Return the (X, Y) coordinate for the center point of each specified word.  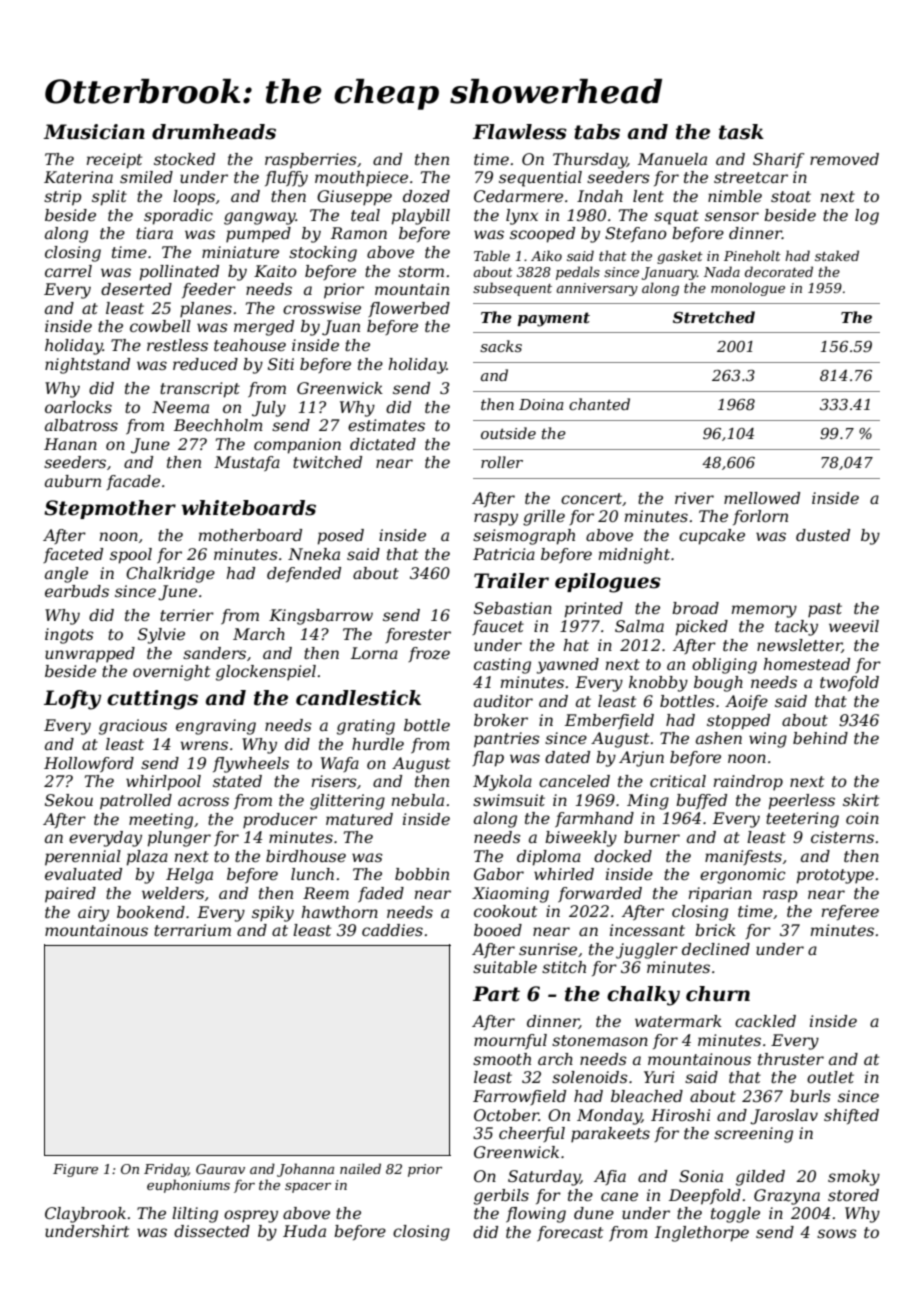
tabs (597, 132)
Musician (94, 132)
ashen (719, 738)
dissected (212, 1231)
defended (304, 574)
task (741, 132)
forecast (570, 1233)
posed (340, 537)
